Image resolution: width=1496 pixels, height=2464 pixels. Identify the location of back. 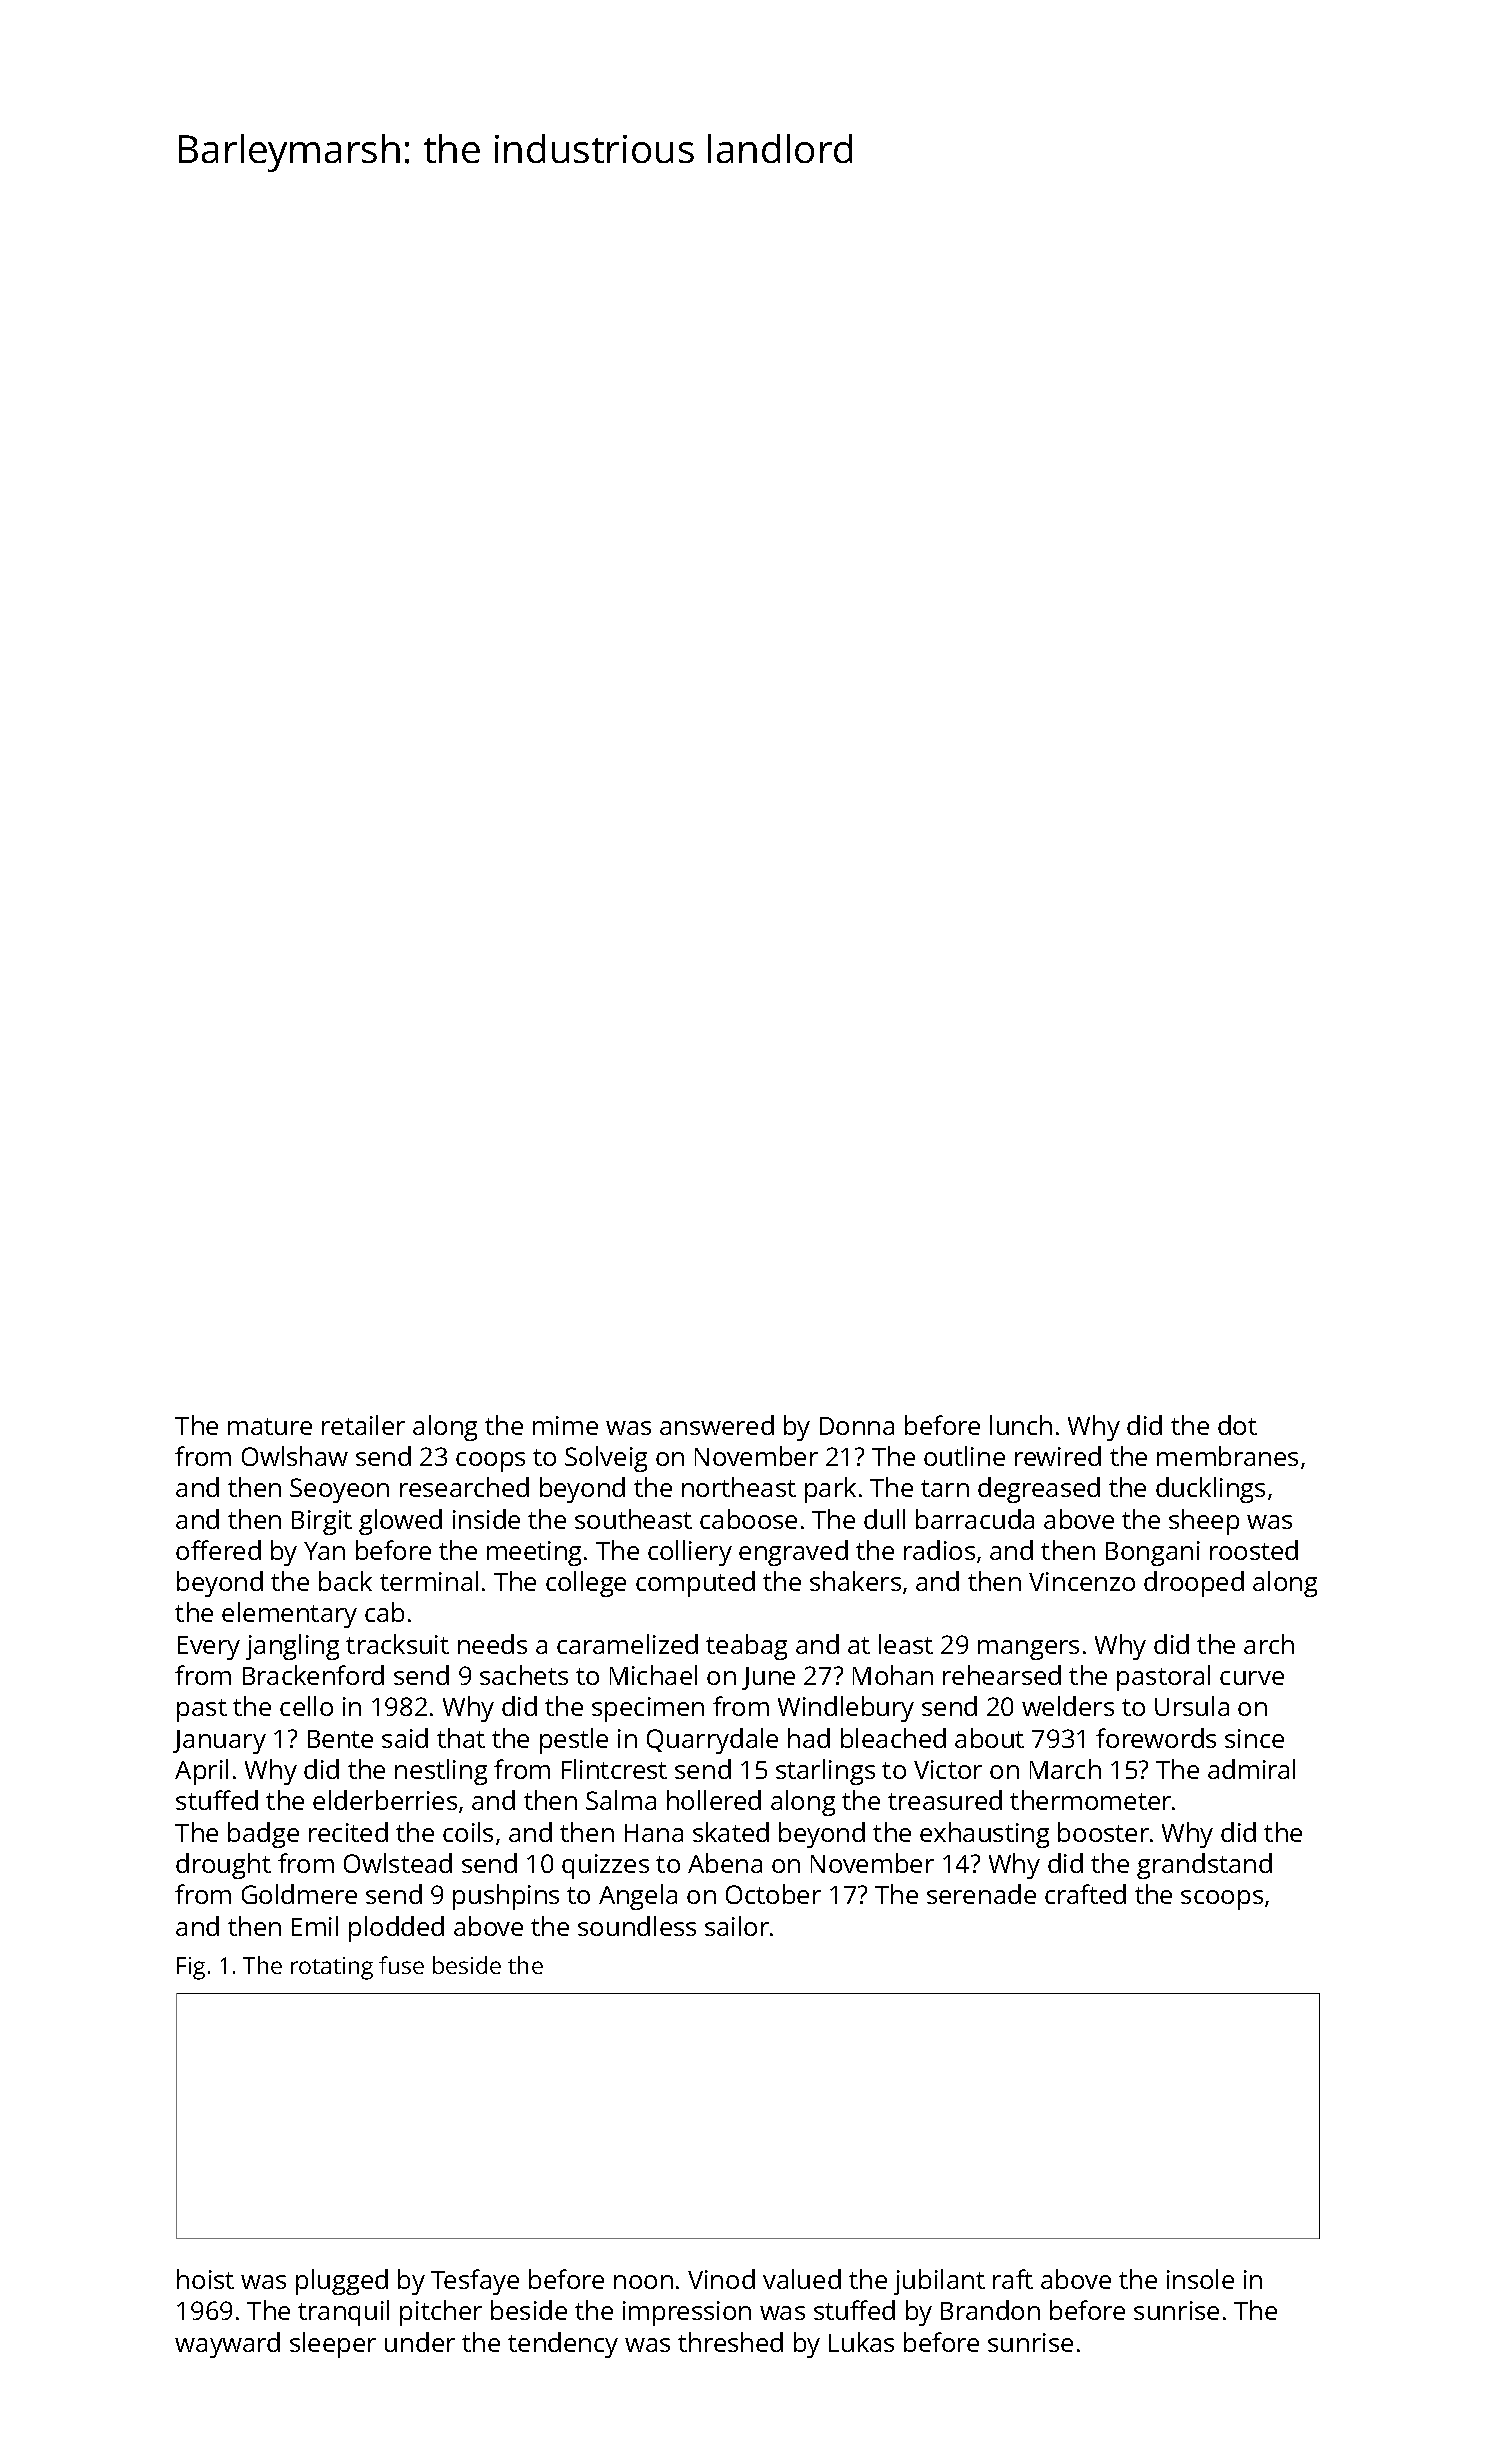
(345, 1581).
